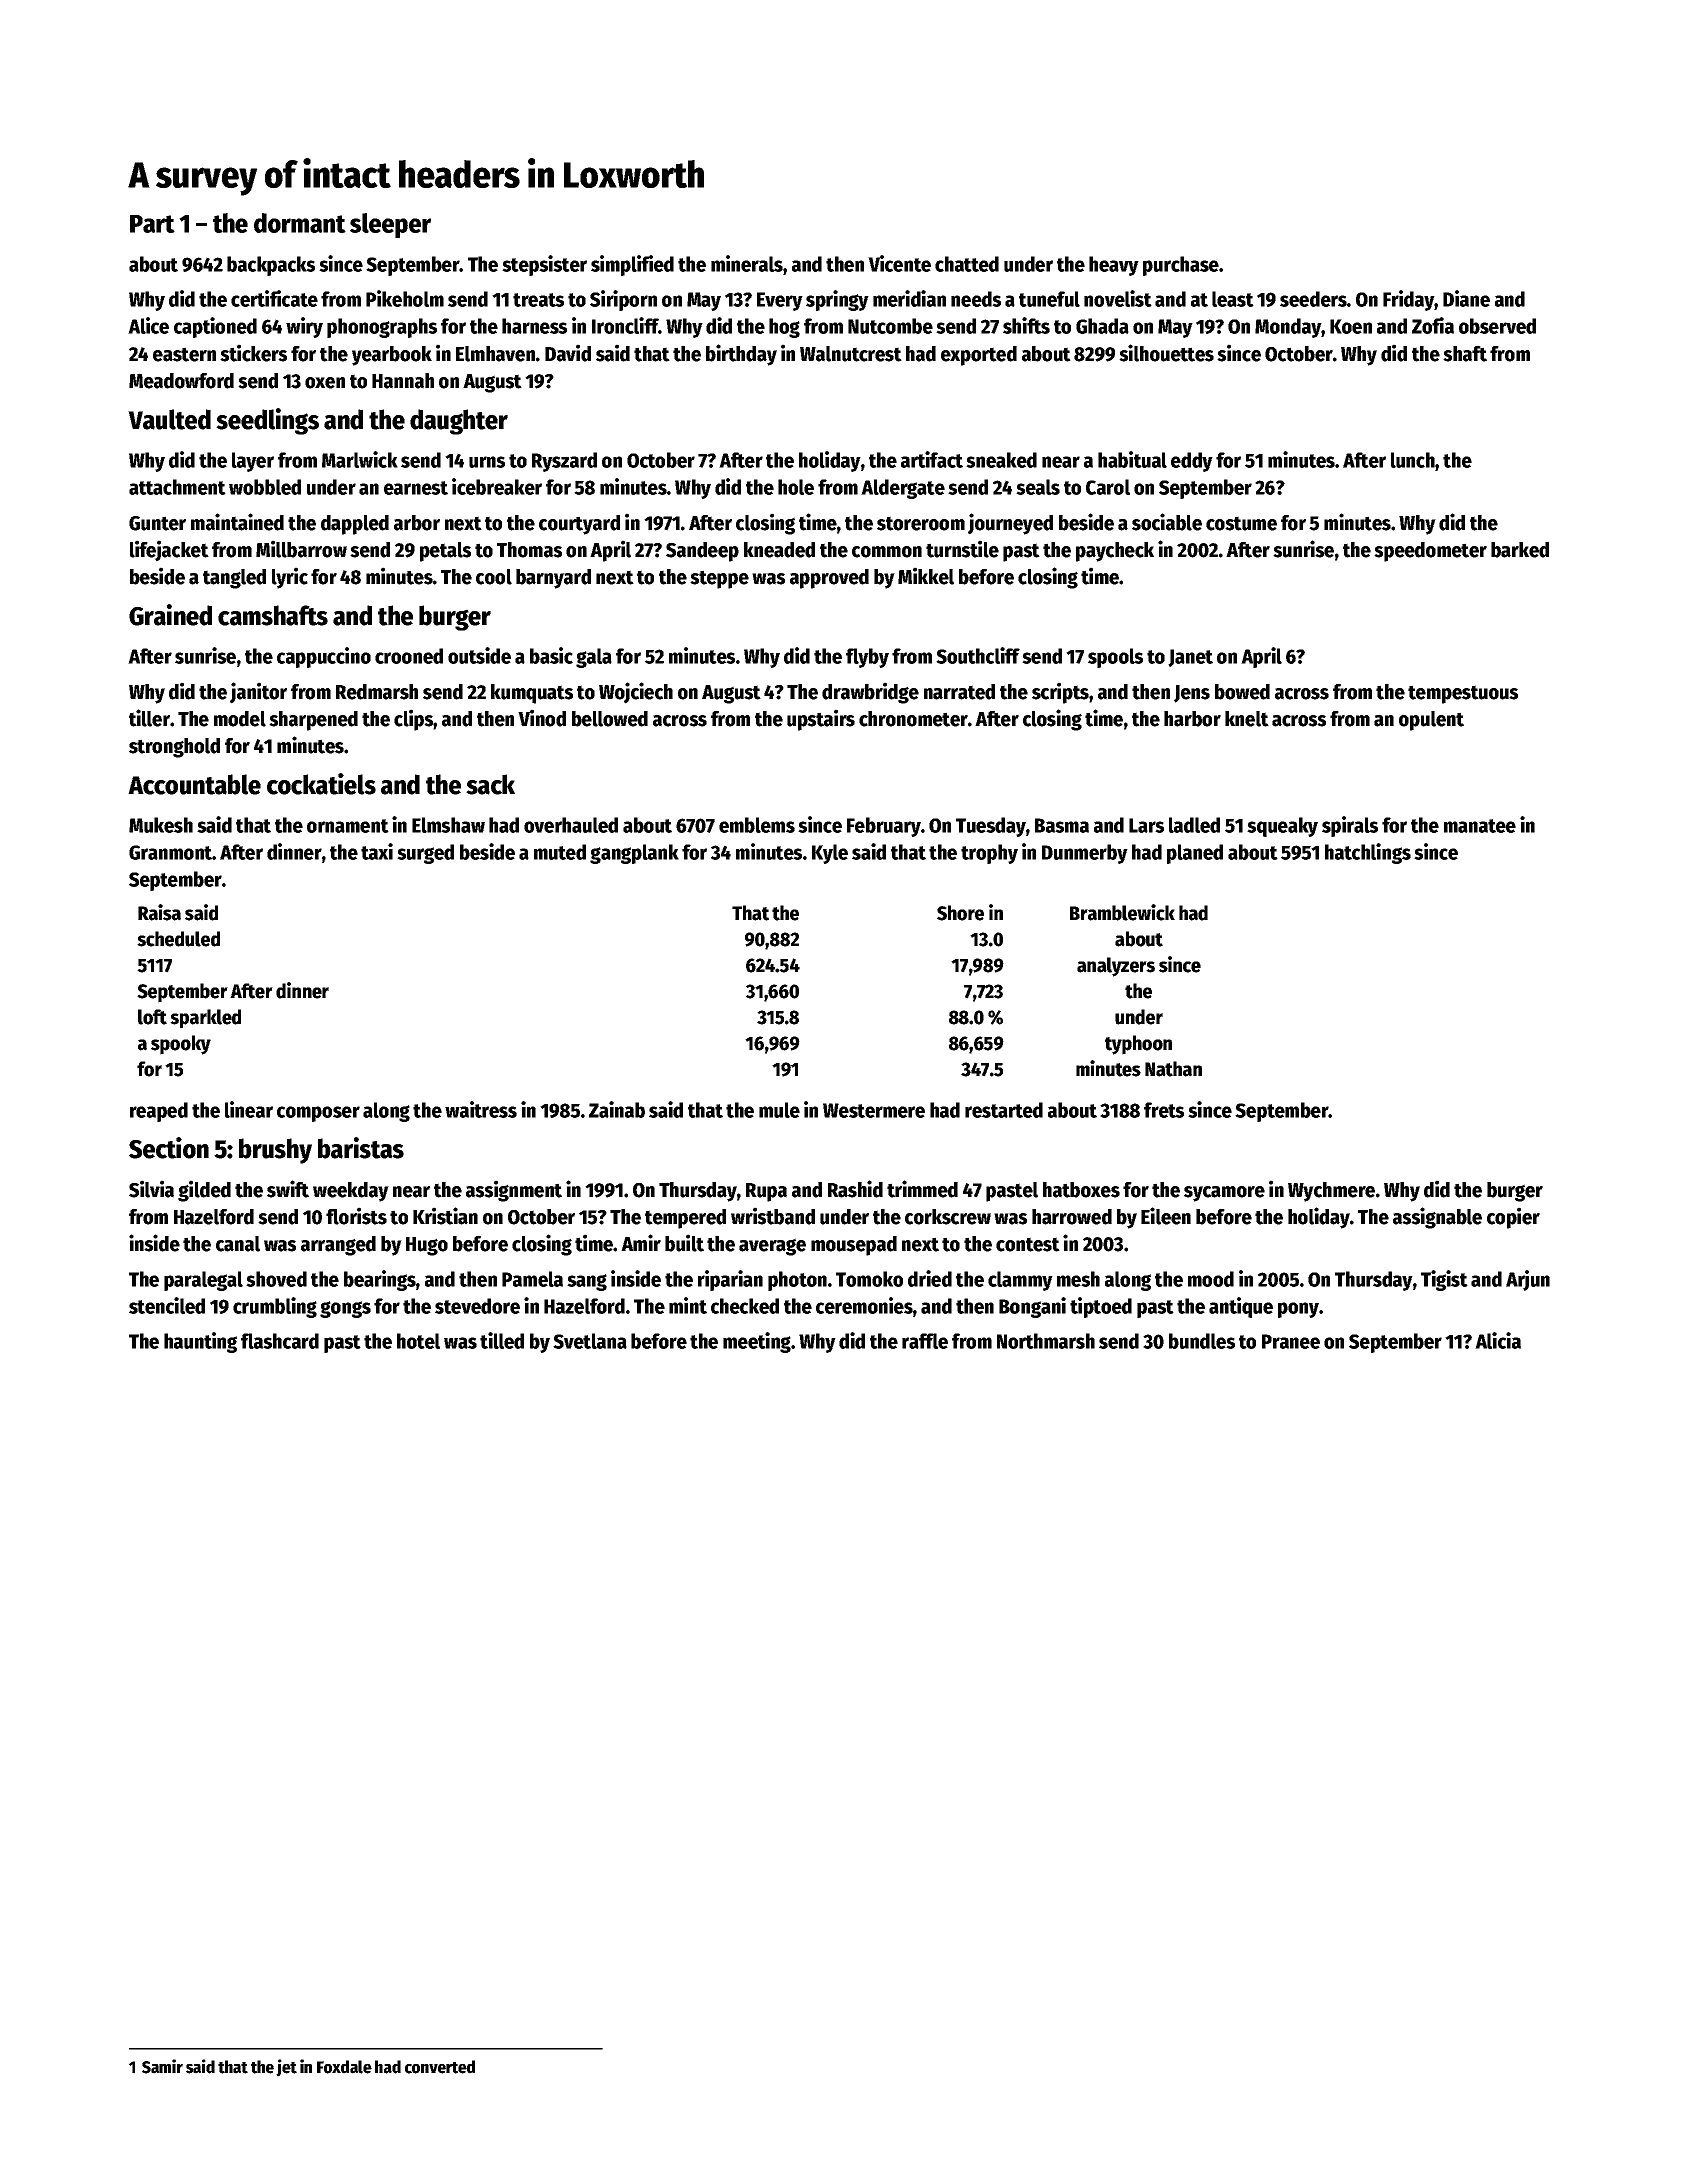 This document has width=1683, height=2178. What do you see at coordinates (991, 827) in the document?
I see `Tuesday` at bounding box center [991, 827].
